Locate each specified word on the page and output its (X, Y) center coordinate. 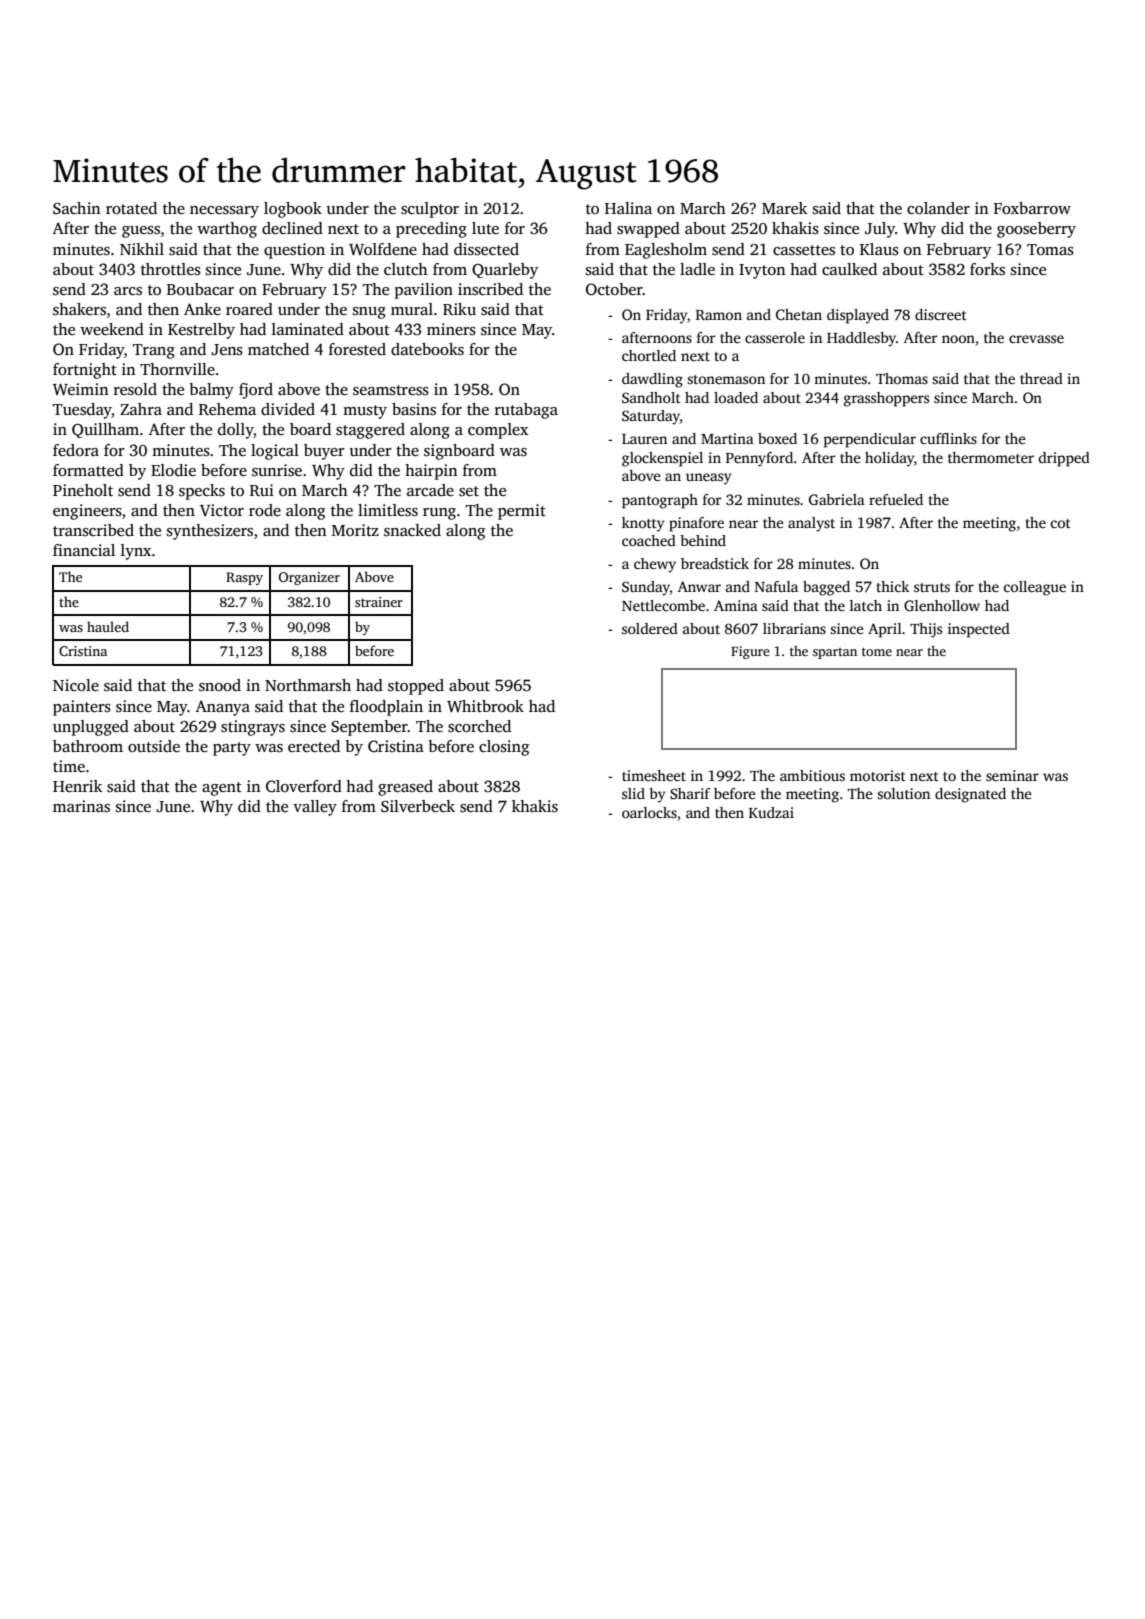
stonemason (726, 379)
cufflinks (948, 438)
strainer (379, 602)
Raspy (244, 578)
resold (135, 389)
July (880, 230)
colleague (1035, 588)
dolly (236, 431)
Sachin (77, 208)
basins (414, 409)
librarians (794, 628)
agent (222, 789)
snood (220, 685)
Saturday (651, 417)
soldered (650, 628)
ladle (697, 269)
